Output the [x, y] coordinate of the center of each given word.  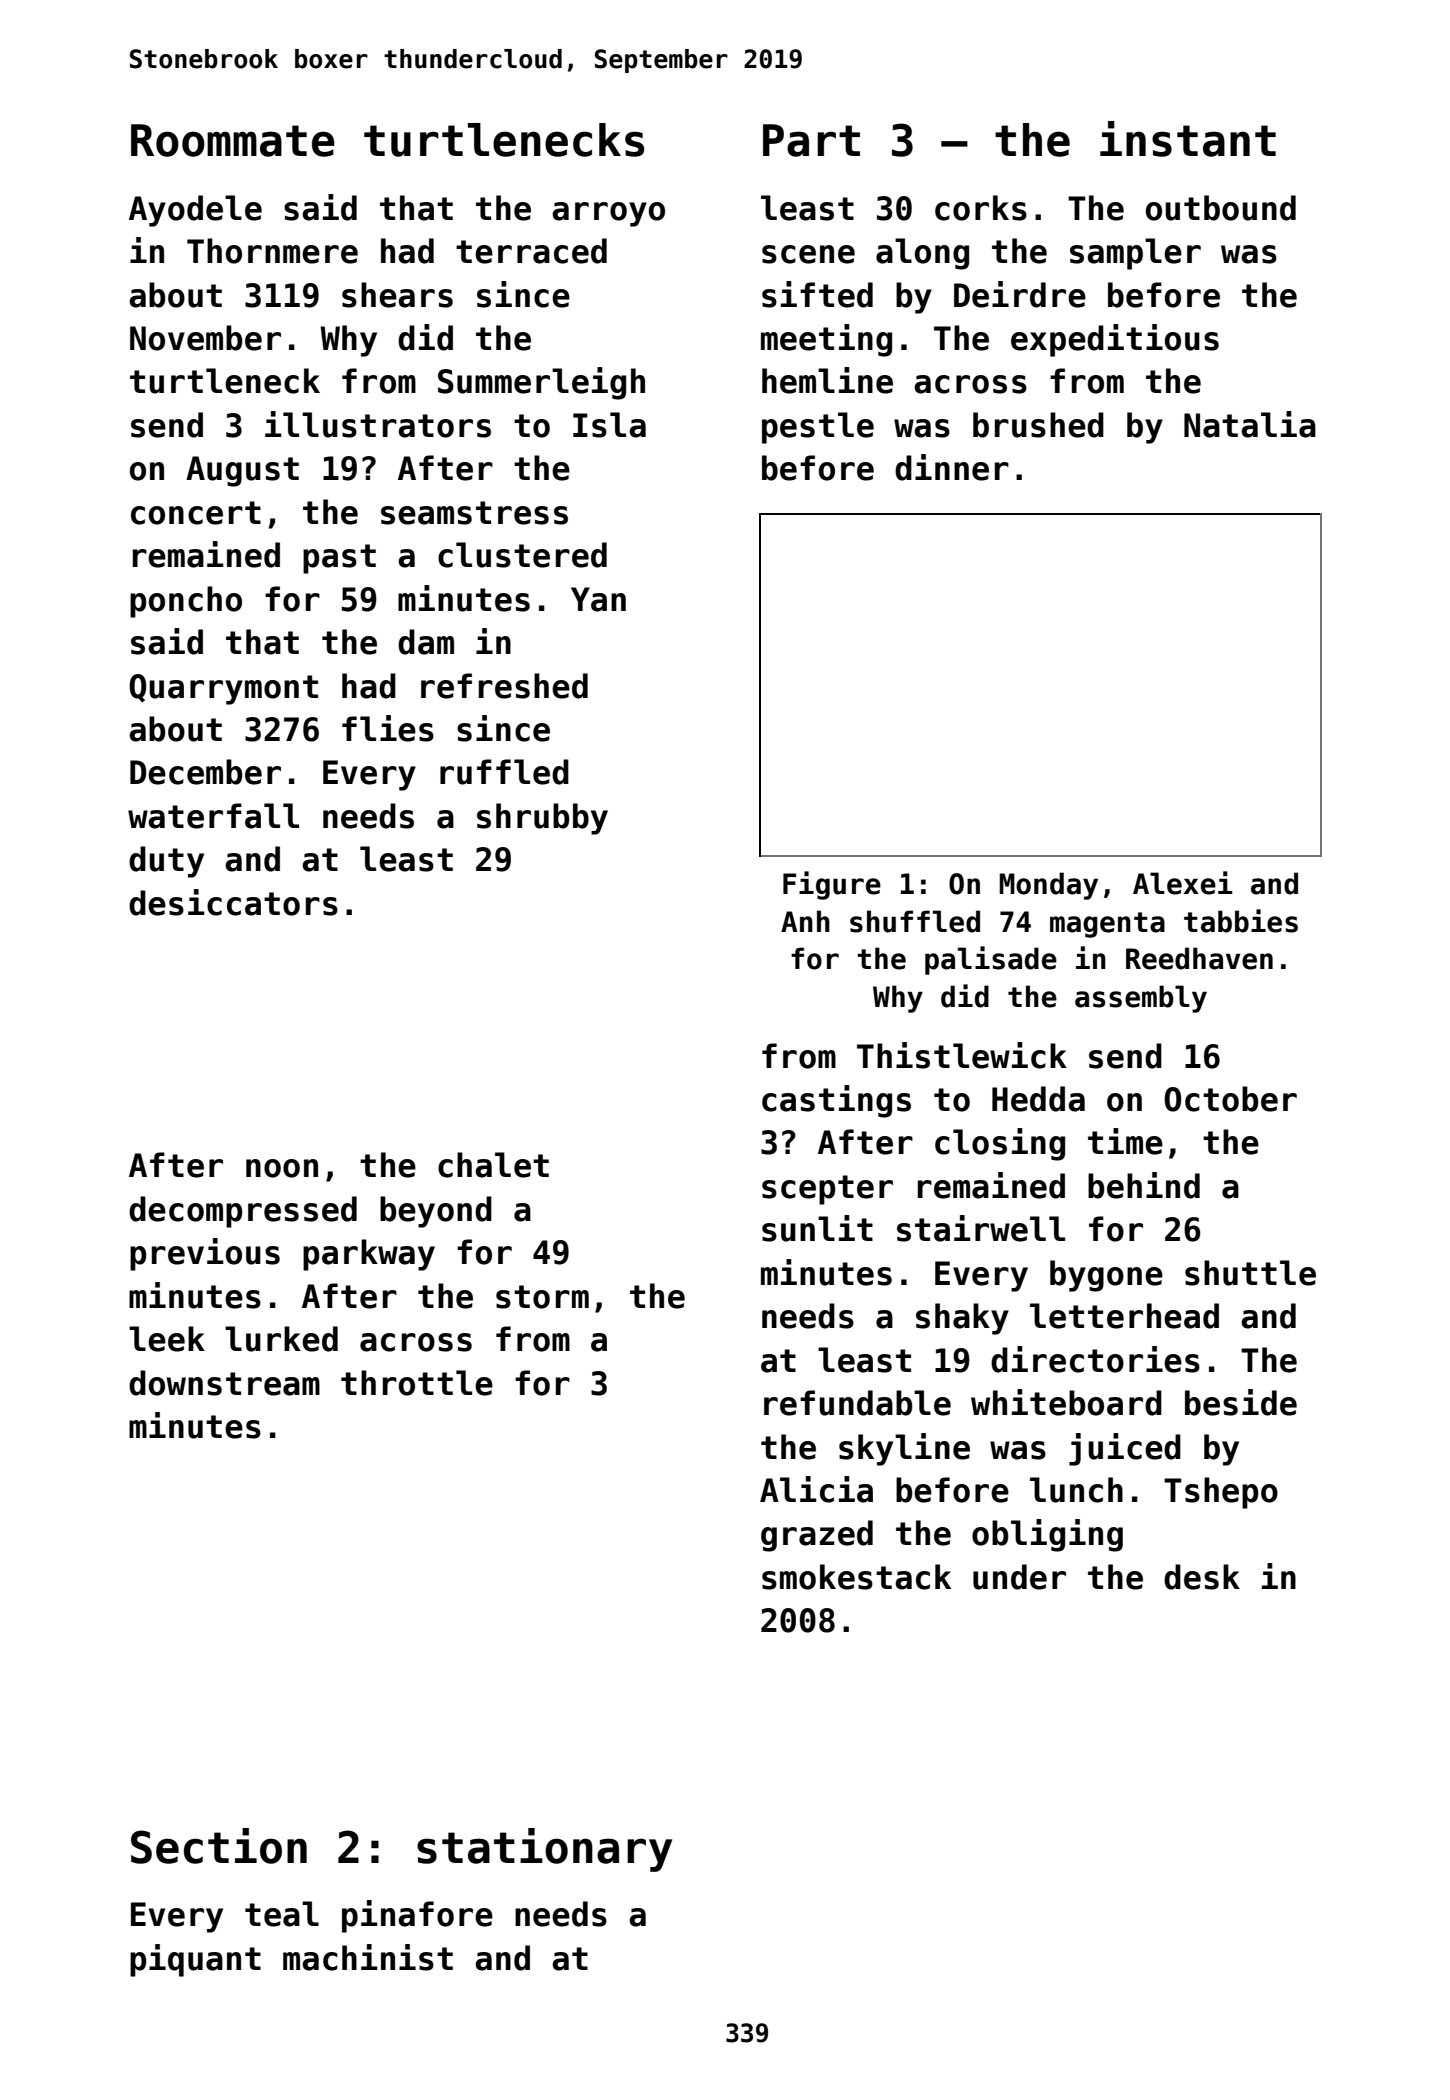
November [205, 338]
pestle [818, 428]
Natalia [1250, 424]
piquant [195, 1960]
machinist [368, 1957]
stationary [544, 1850]
